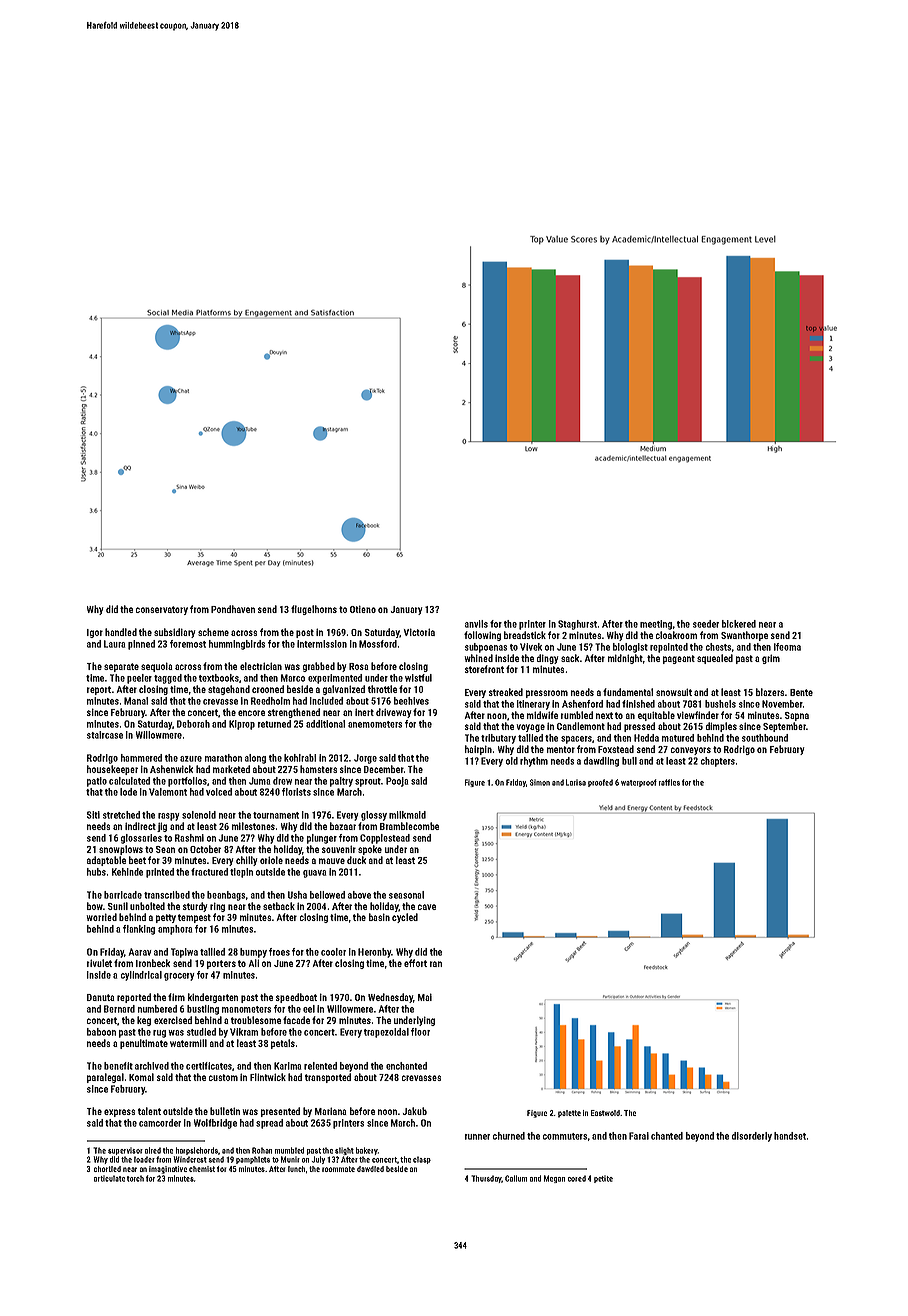 The height and width of the document is (1316, 908). I want to click on Valemont, so click(168, 792).
